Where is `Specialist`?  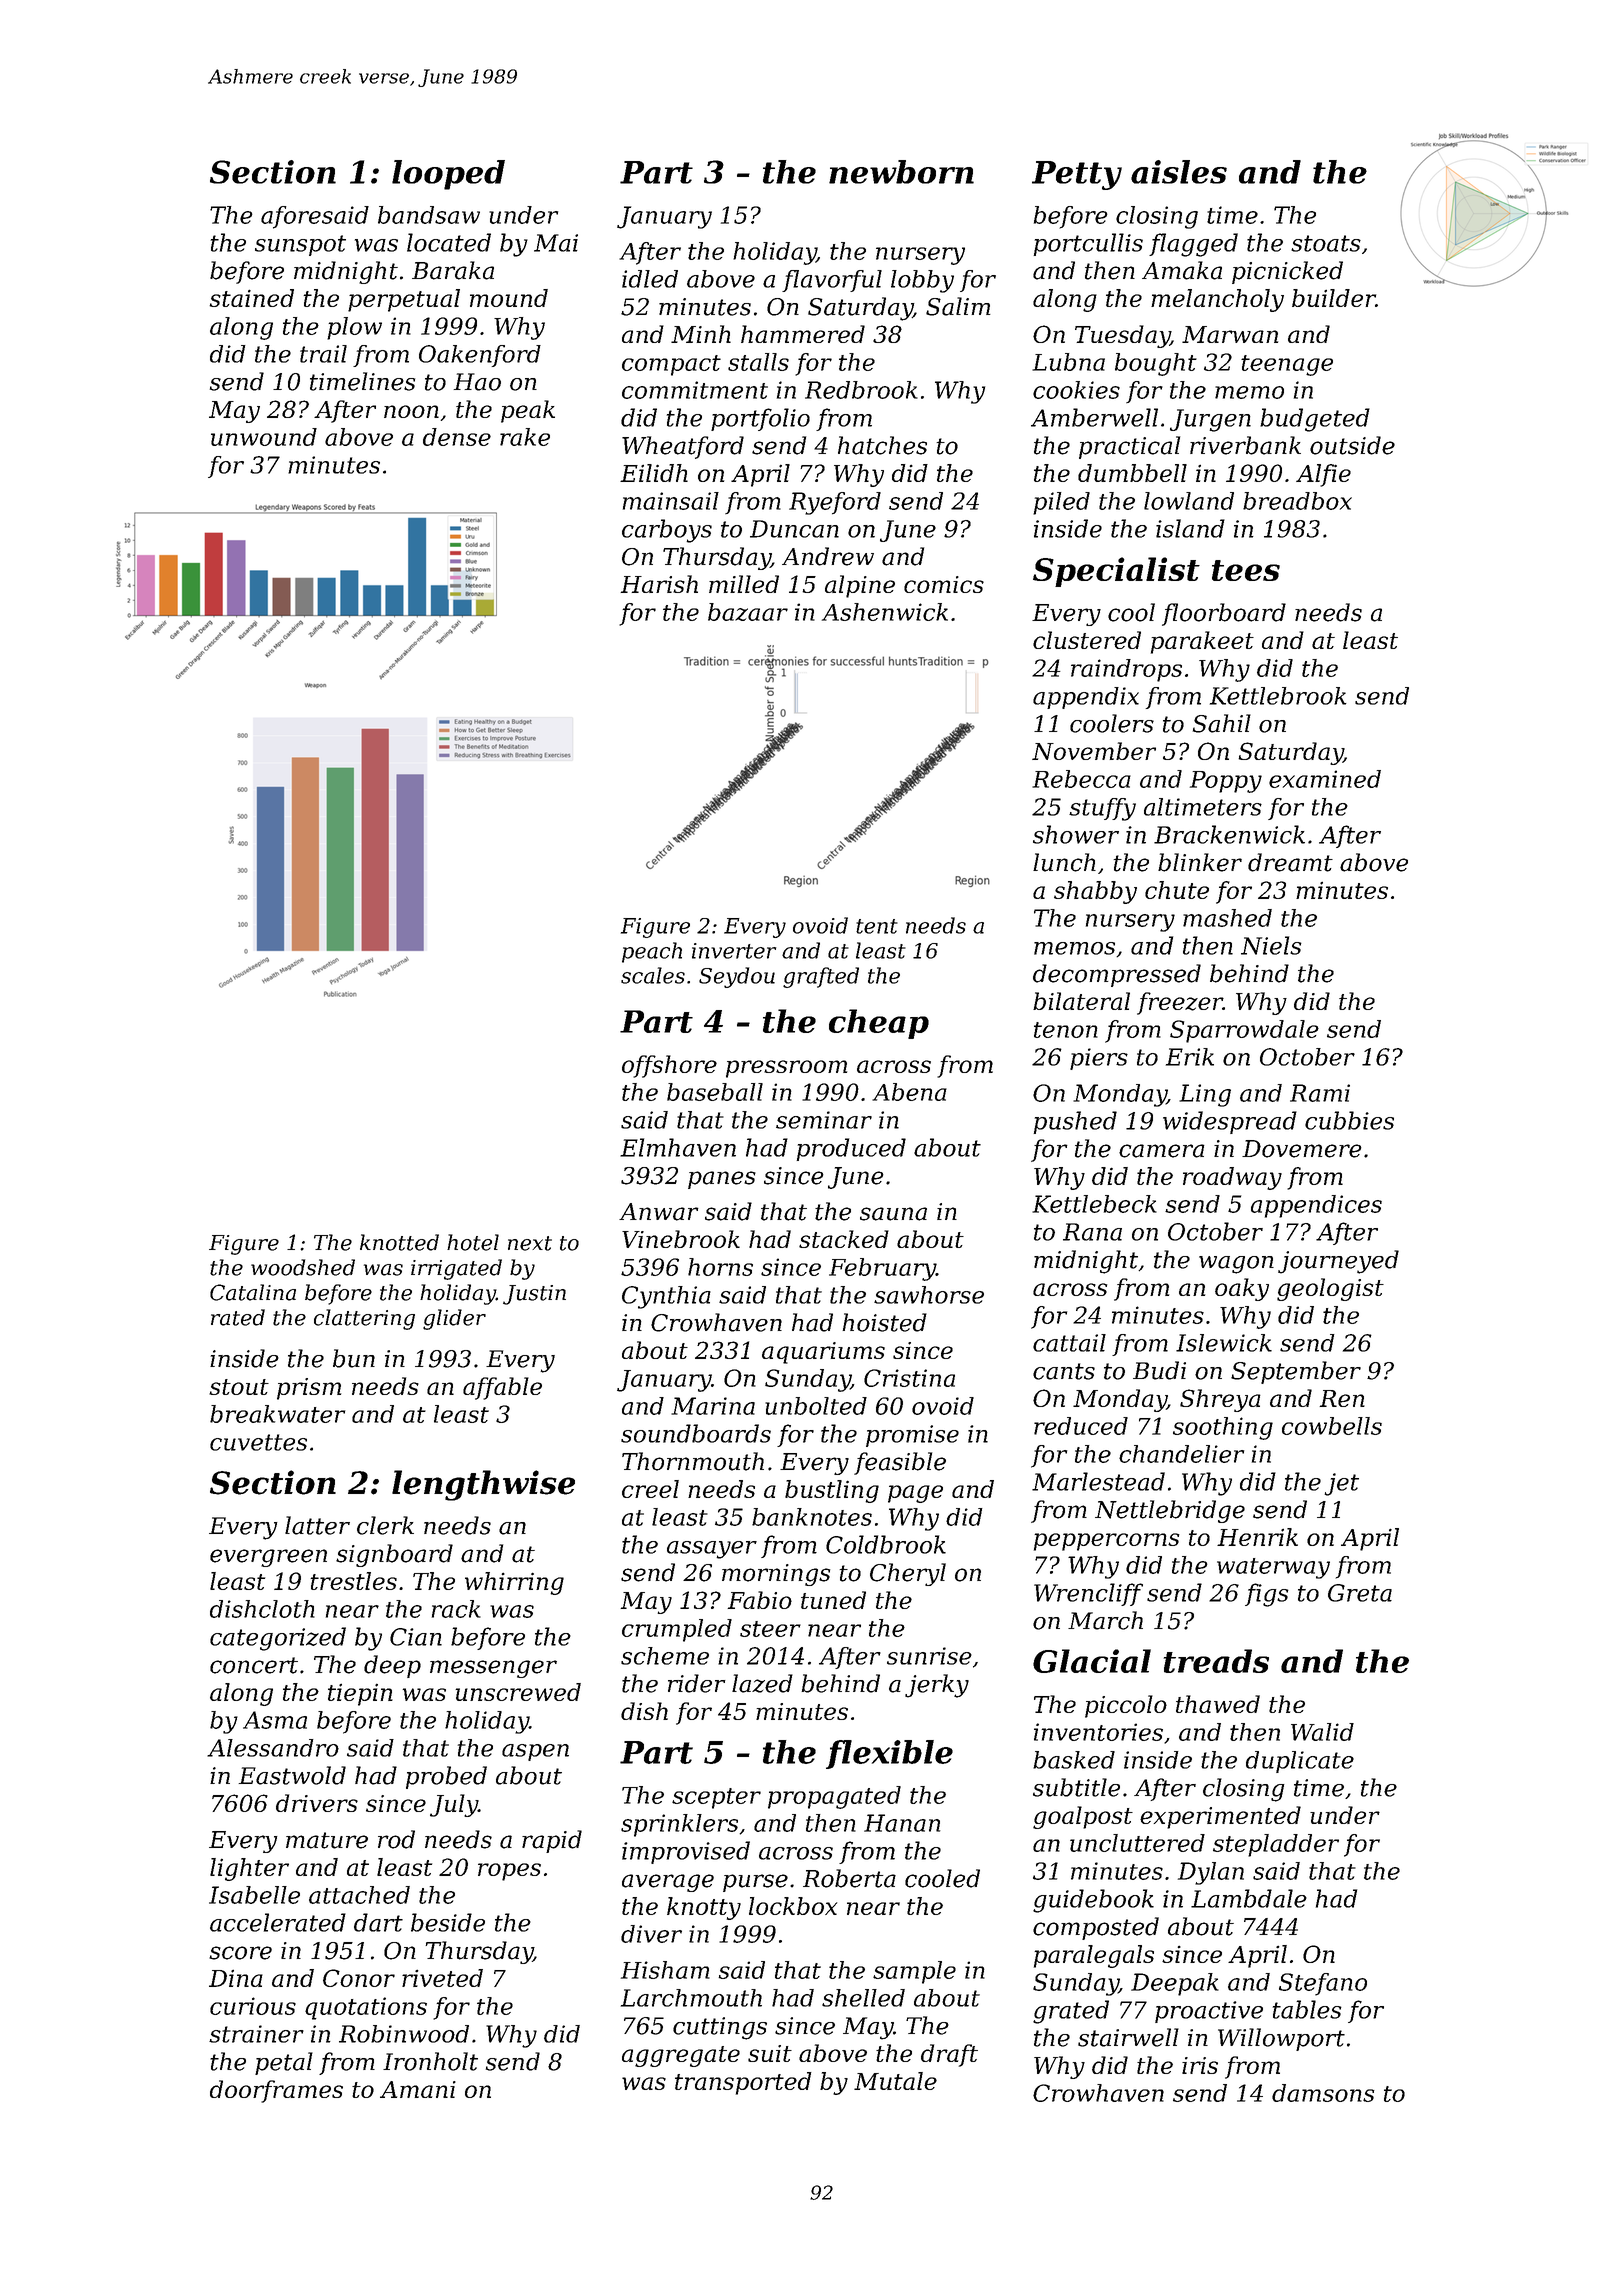 Specialist is located at coordinates (1116, 572).
